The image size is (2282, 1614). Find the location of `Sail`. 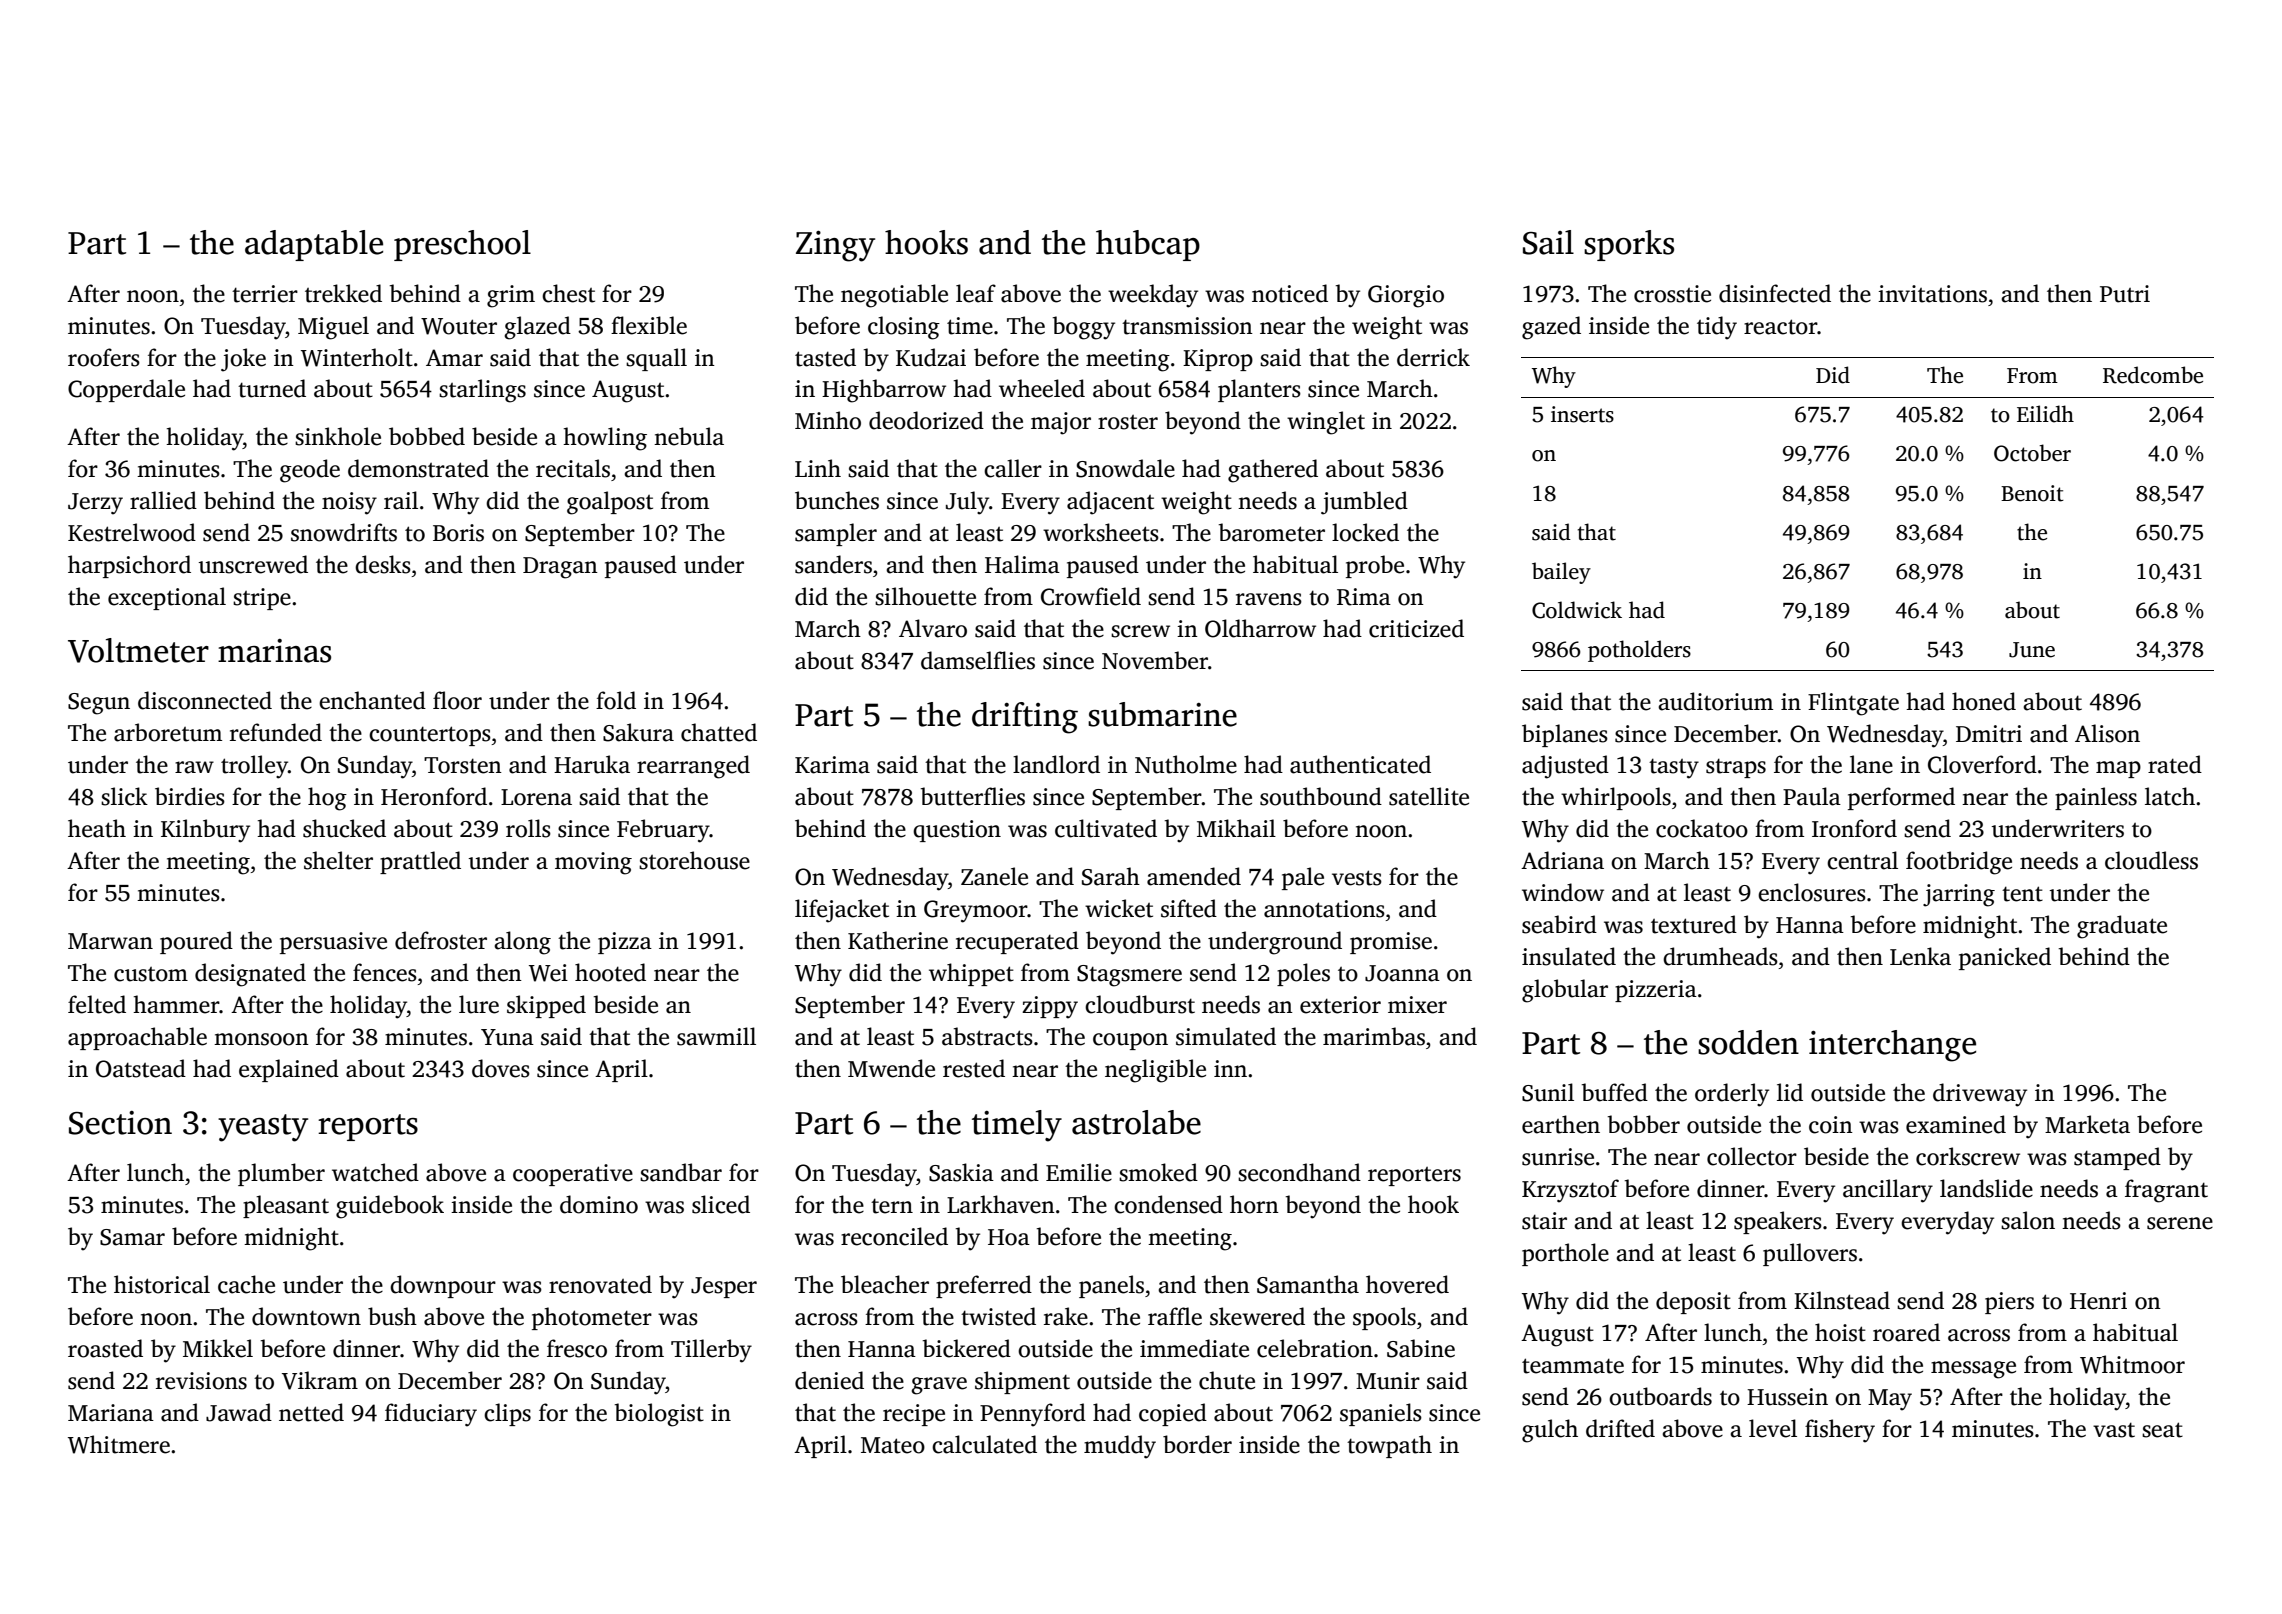

Sail is located at coordinates (1548, 242).
